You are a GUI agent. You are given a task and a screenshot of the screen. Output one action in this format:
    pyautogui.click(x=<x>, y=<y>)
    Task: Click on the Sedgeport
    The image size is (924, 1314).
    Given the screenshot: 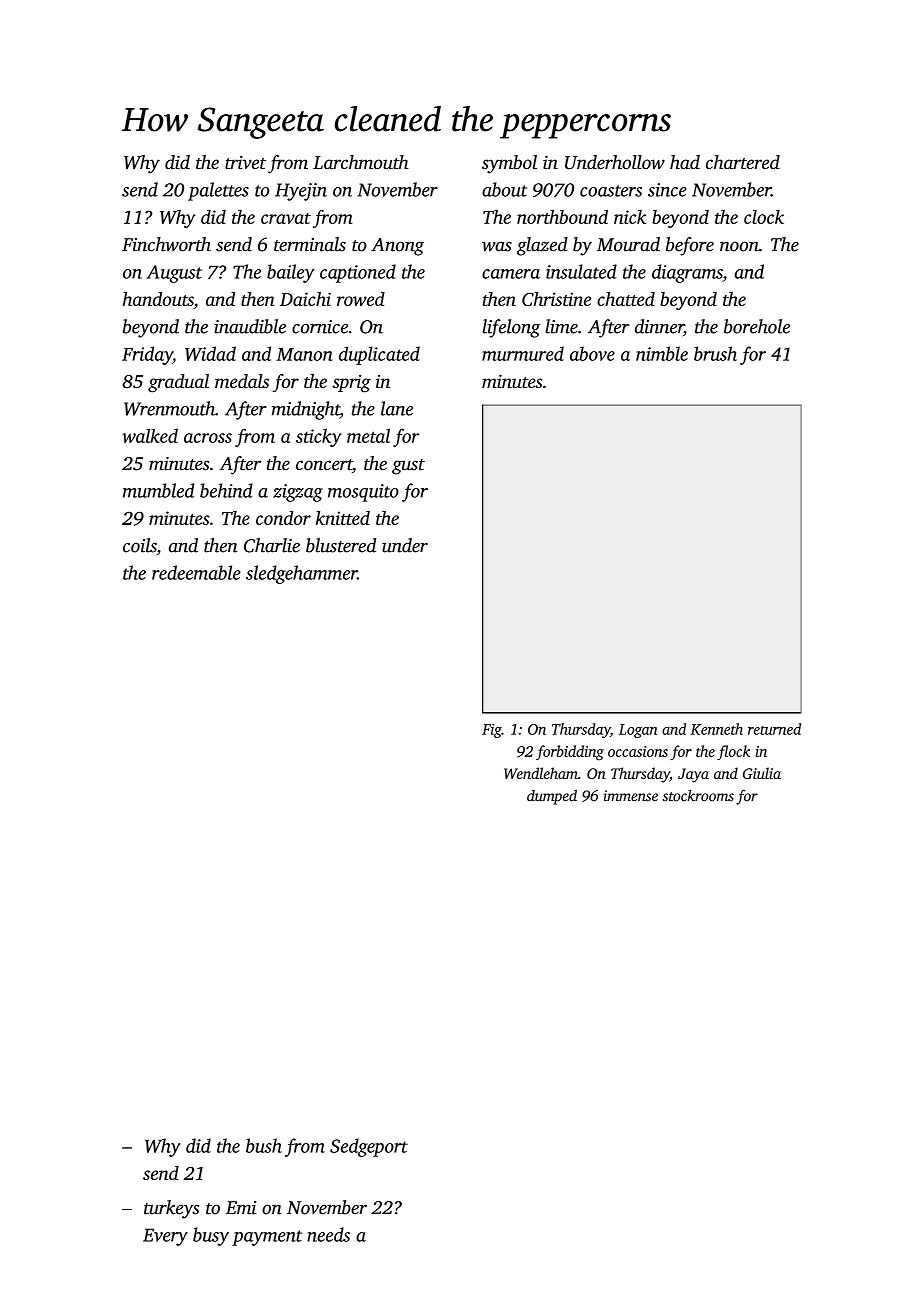 What is the action you would take?
    pyautogui.click(x=369, y=1147)
